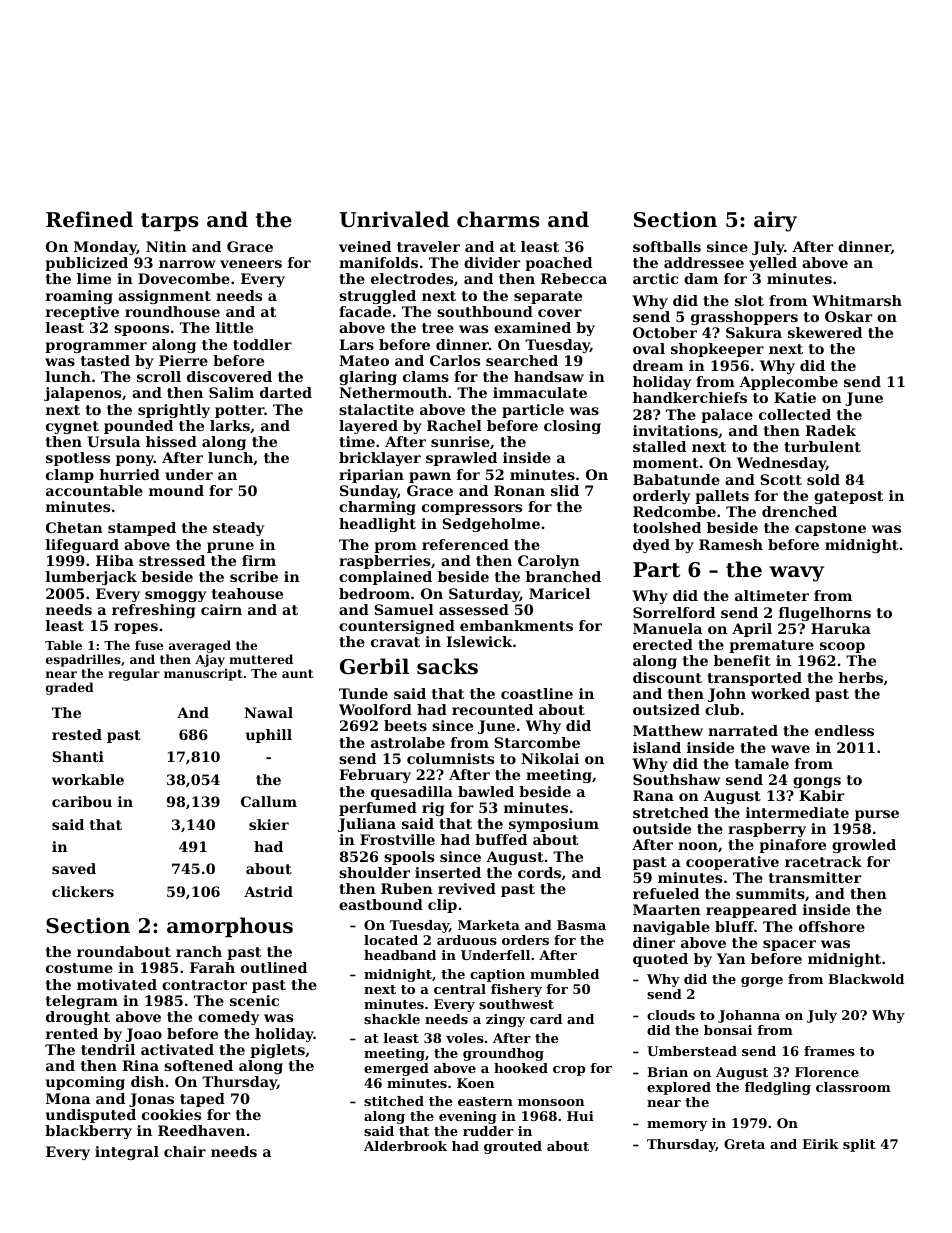  Describe the element at coordinates (136, 628) in the document. I see `ropes` at that location.
